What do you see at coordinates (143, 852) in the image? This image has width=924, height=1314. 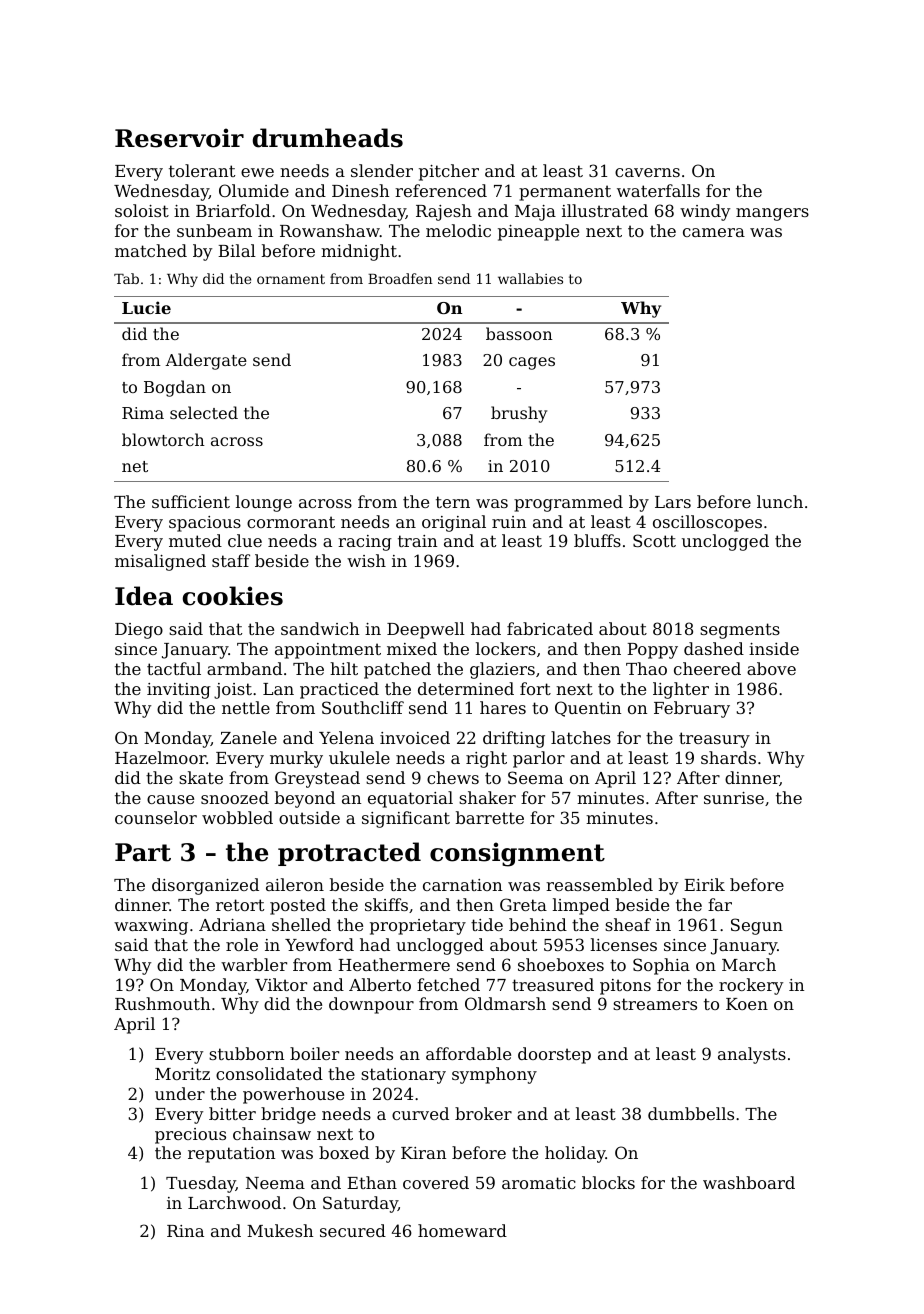 I see `Part` at bounding box center [143, 852].
